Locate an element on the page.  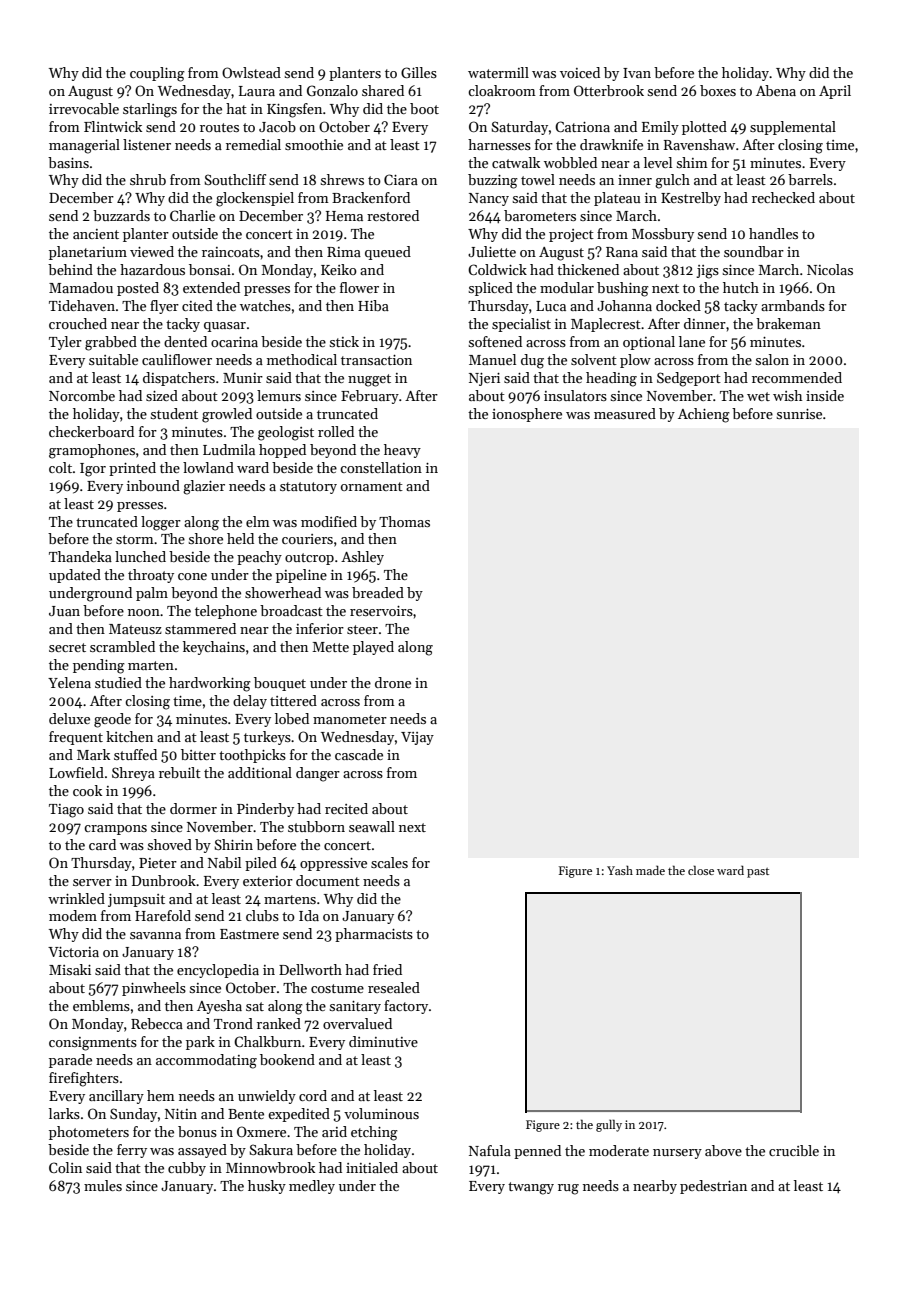
made is located at coordinates (650, 870).
